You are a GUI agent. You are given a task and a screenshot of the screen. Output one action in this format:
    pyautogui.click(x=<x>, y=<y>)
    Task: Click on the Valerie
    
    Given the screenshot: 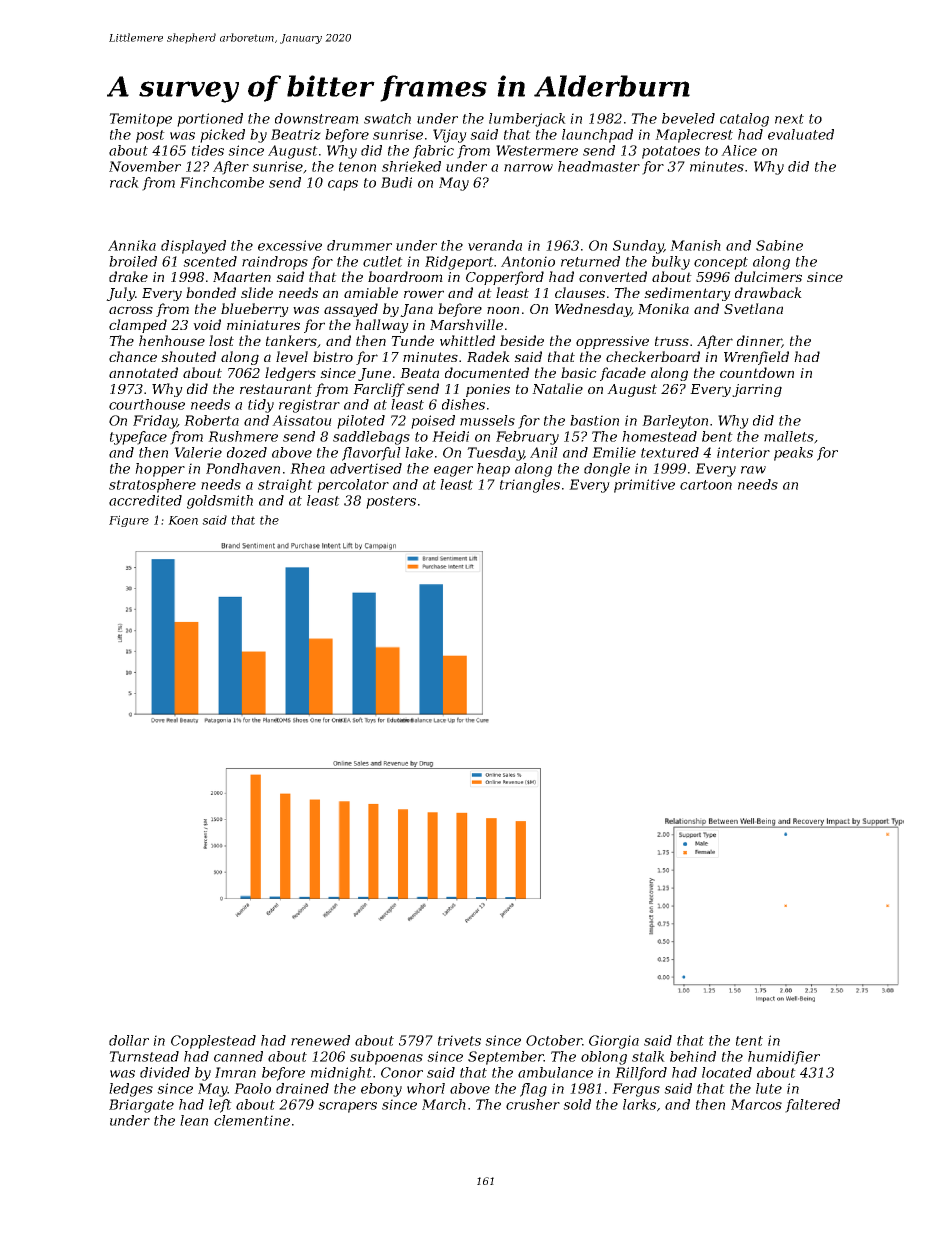 What is the action you would take?
    pyautogui.click(x=198, y=452)
